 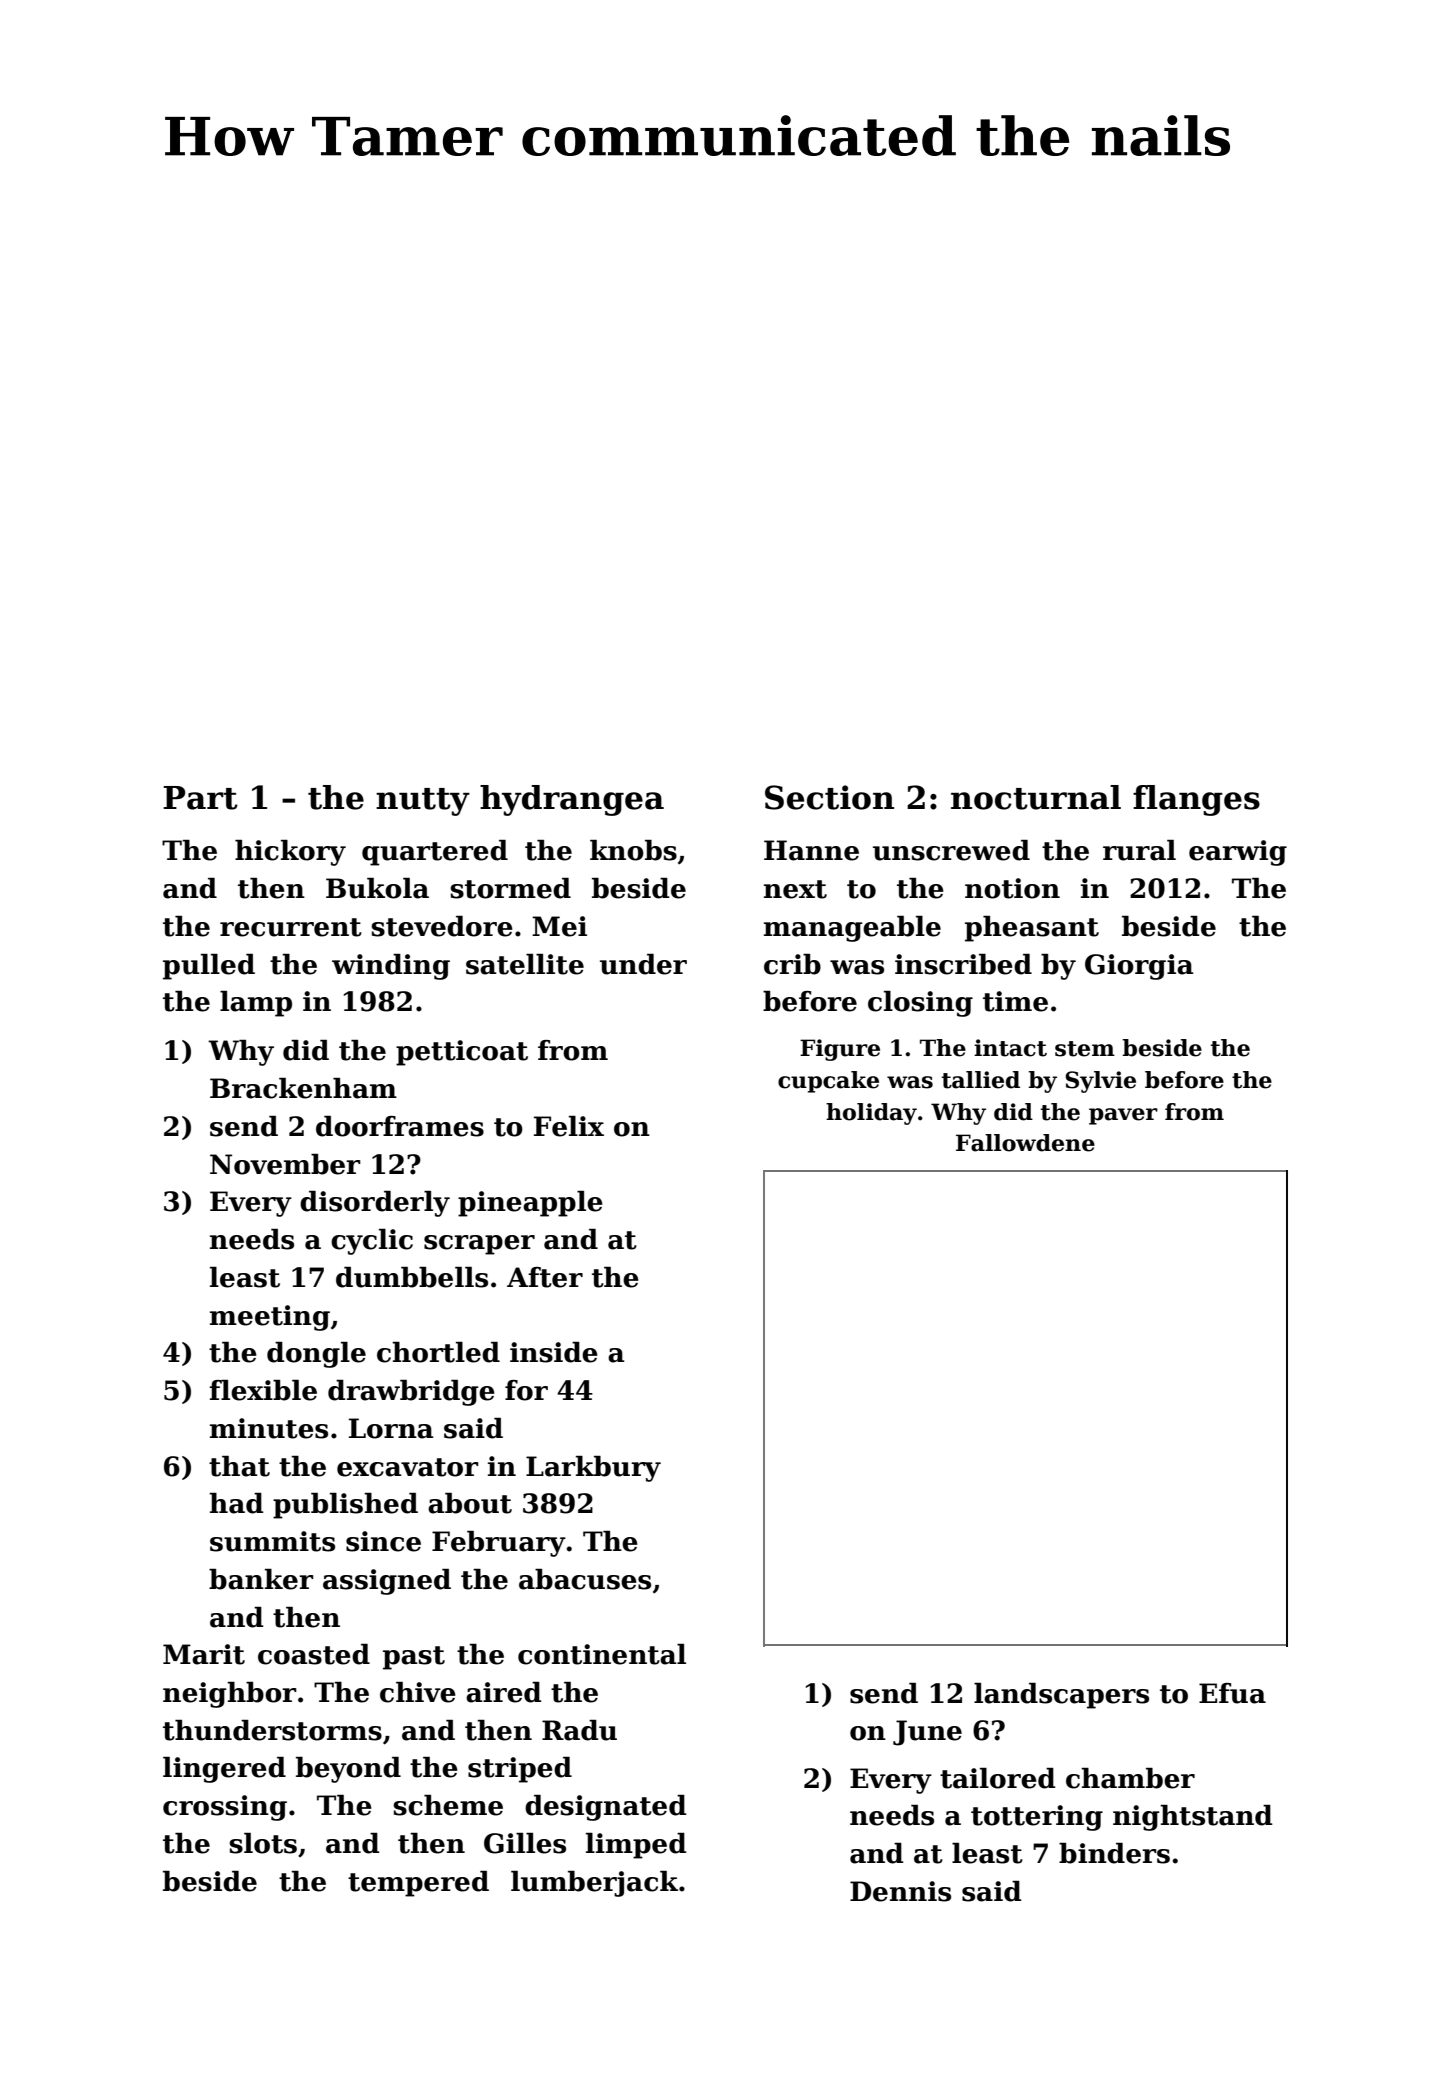 What do you see at coordinates (291, 927) in the page?
I see `recurrent` at bounding box center [291, 927].
